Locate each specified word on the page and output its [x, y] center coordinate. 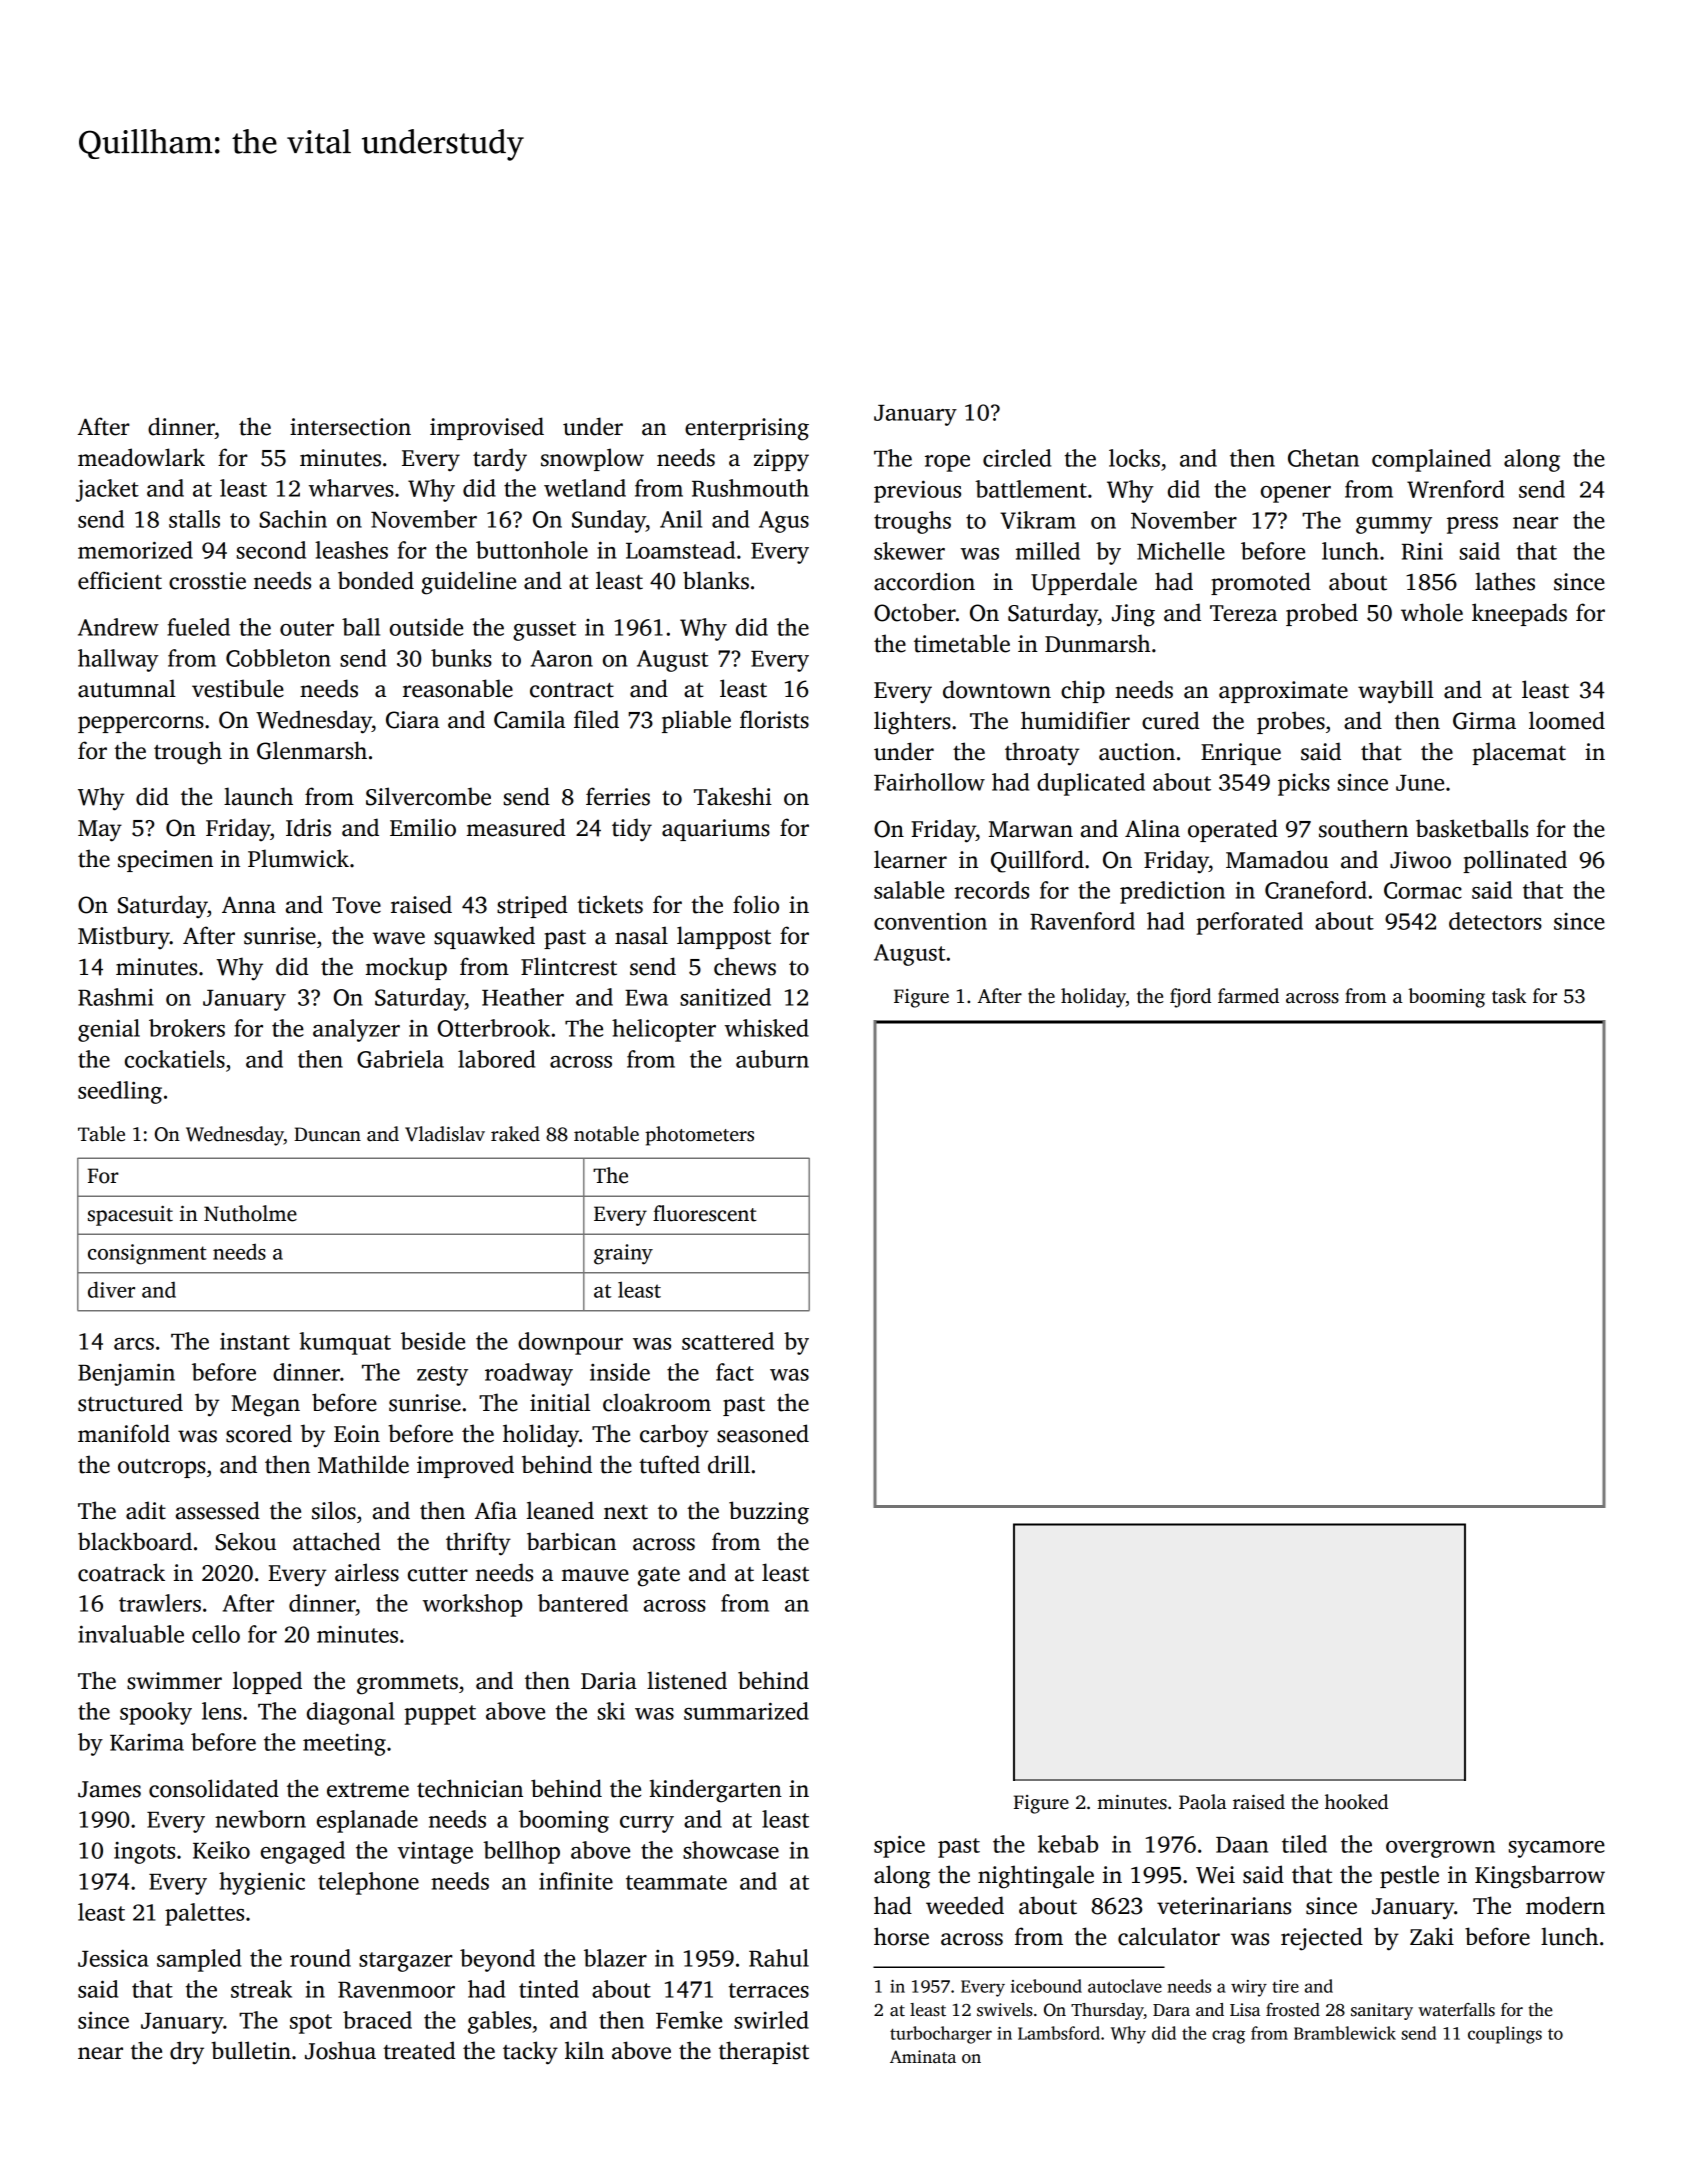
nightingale [1036, 1877]
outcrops [162, 1468]
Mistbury [124, 937]
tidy [632, 830]
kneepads [1519, 614]
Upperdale [1084, 583]
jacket [107, 490]
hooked [1356, 1802]
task [1509, 996]
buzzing [769, 1513]
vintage [435, 1852]
